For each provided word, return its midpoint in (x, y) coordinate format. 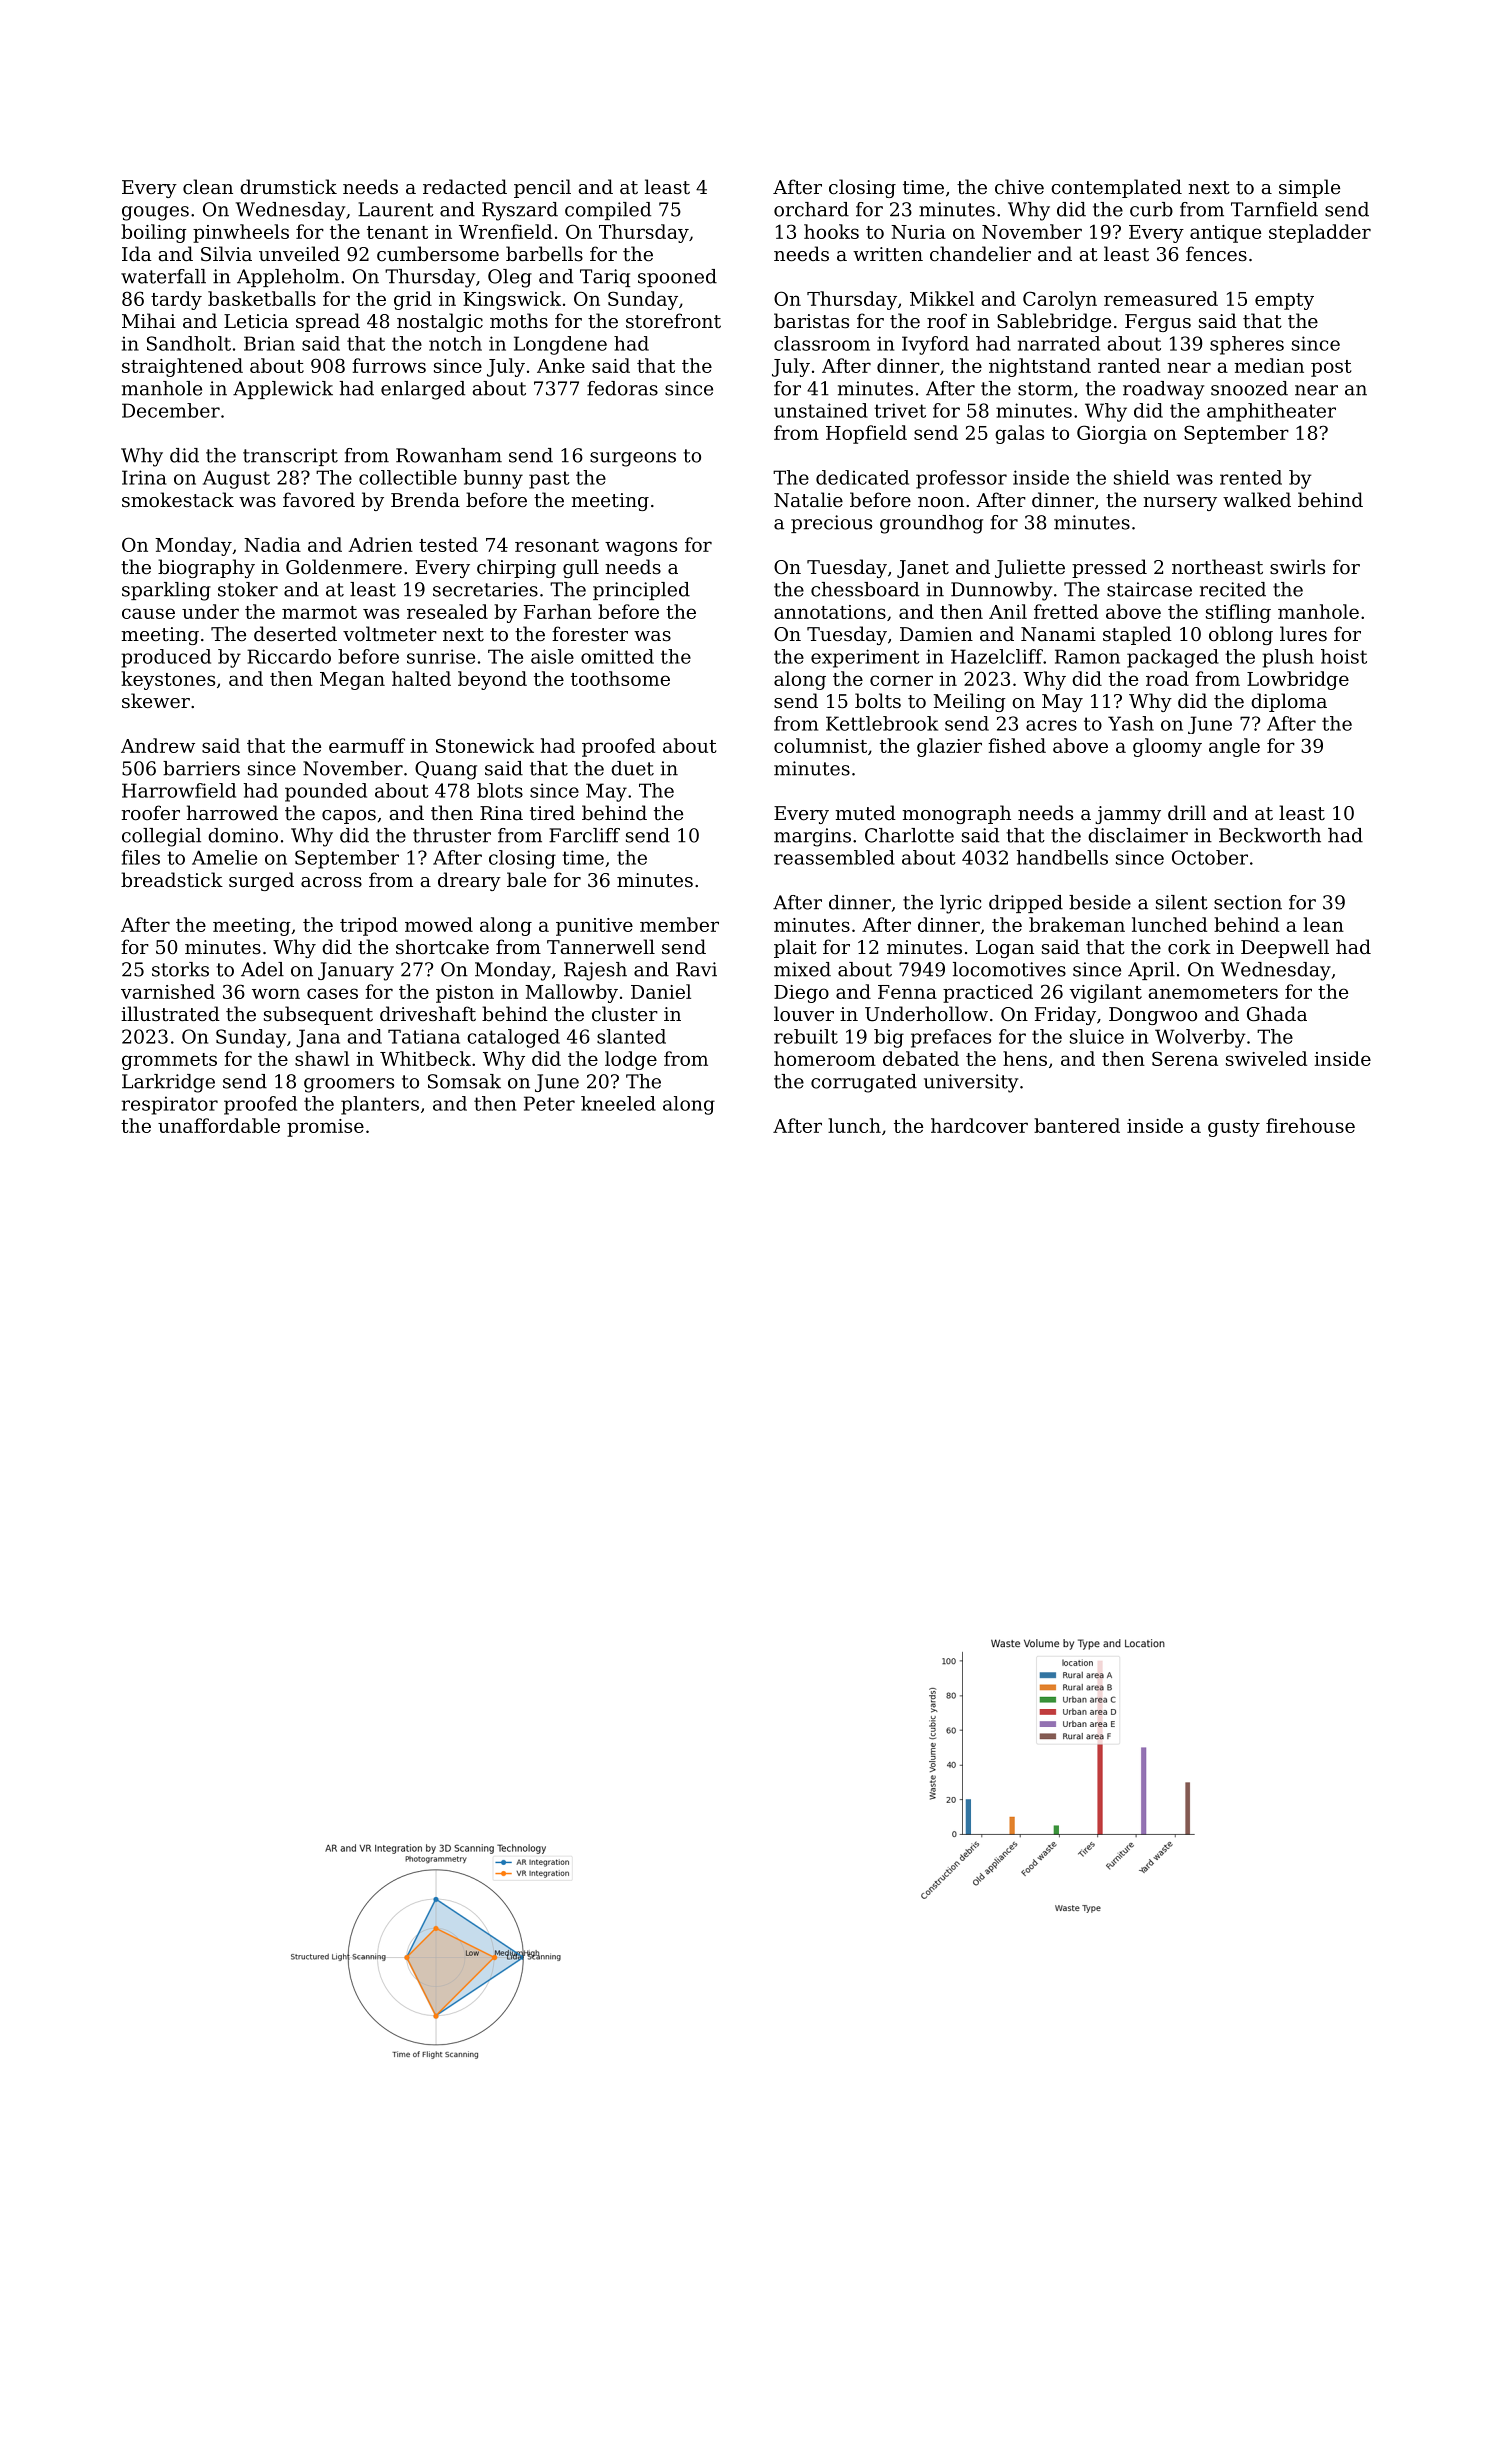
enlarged (423, 390)
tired (552, 812)
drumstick (288, 186)
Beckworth (1270, 835)
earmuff (367, 745)
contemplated (1116, 188)
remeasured (1161, 298)
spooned (677, 278)
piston (465, 994)
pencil (542, 188)
